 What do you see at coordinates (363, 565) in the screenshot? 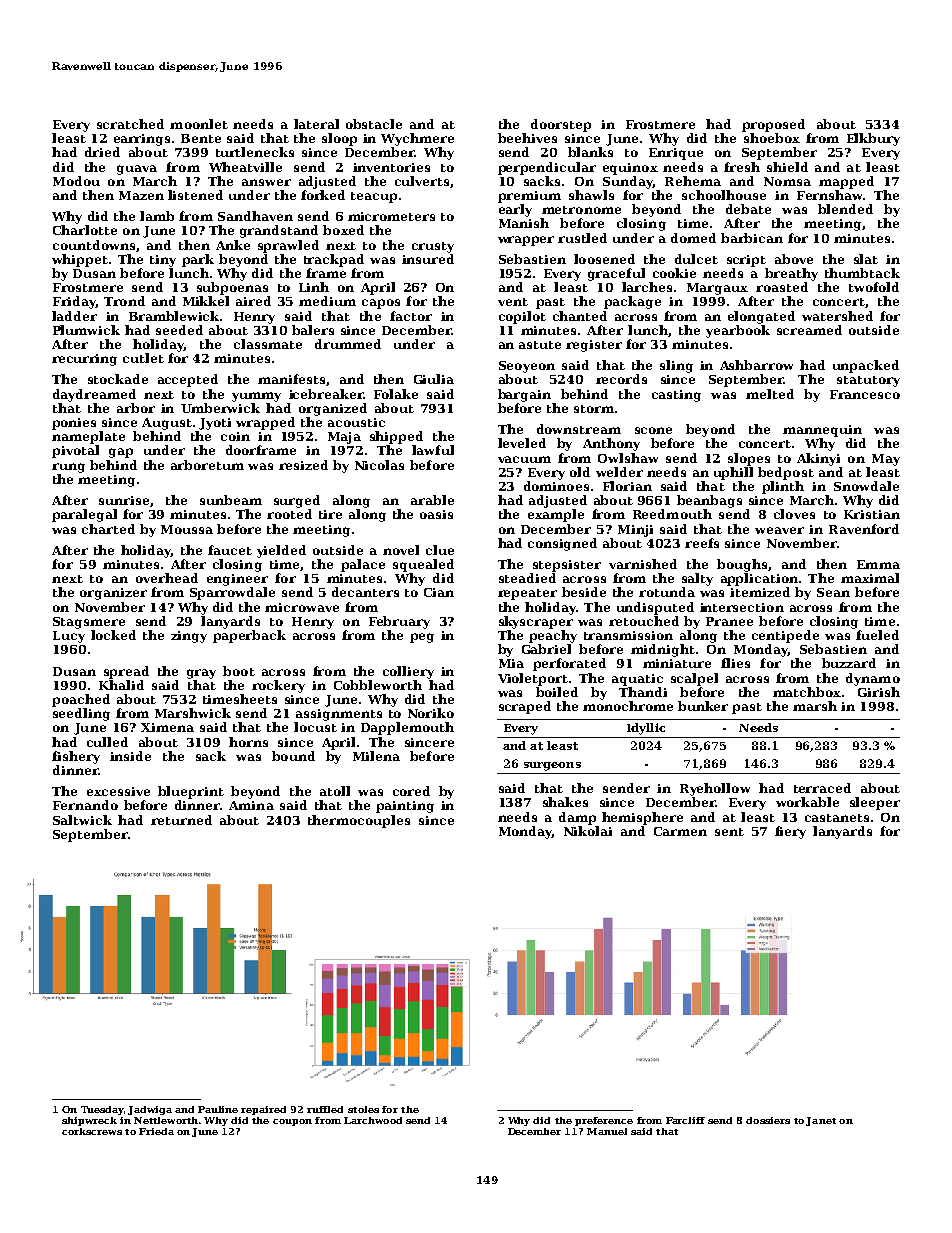
I see `palace` at bounding box center [363, 565].
